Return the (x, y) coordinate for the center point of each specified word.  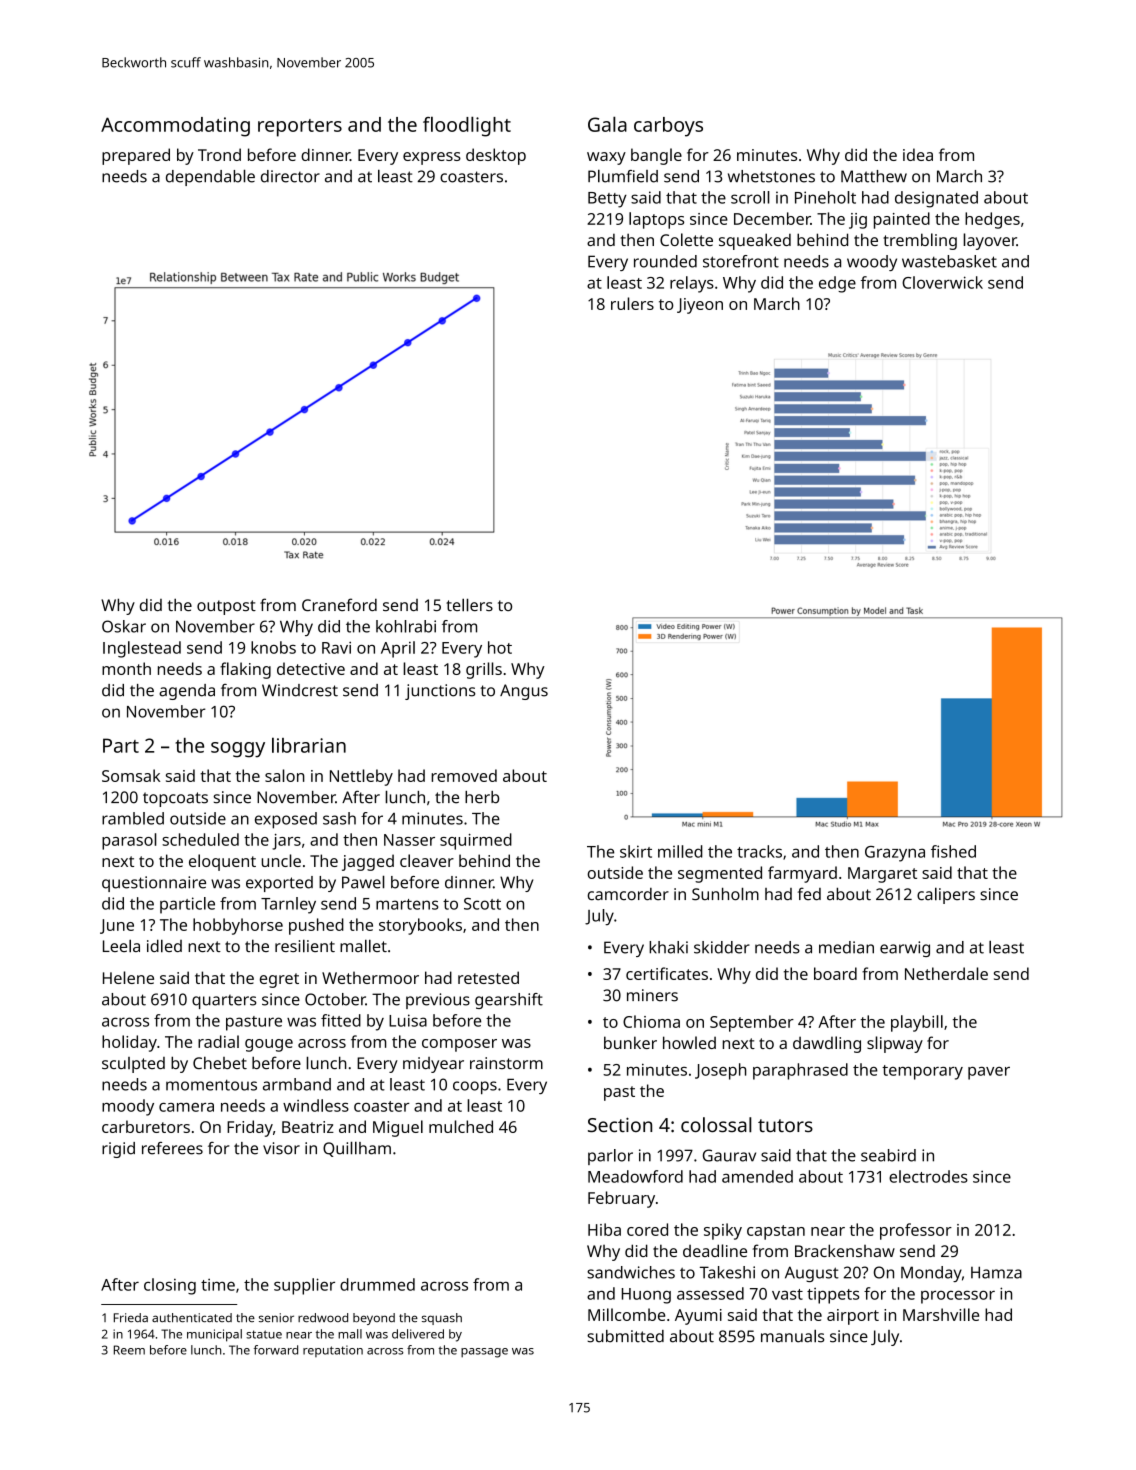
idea (918, 154)
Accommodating (175, 127)
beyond (374, 1319)
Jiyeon (700, 306)
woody (872, 263)
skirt (636, 851)
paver (989, 1073)
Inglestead (142, 649)
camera (186, 1107)
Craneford (339, 604)
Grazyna (895, 854)
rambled (133, 818)
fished (953, 851)
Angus (524, 692)
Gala (607, 124)
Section (620, 1124)
